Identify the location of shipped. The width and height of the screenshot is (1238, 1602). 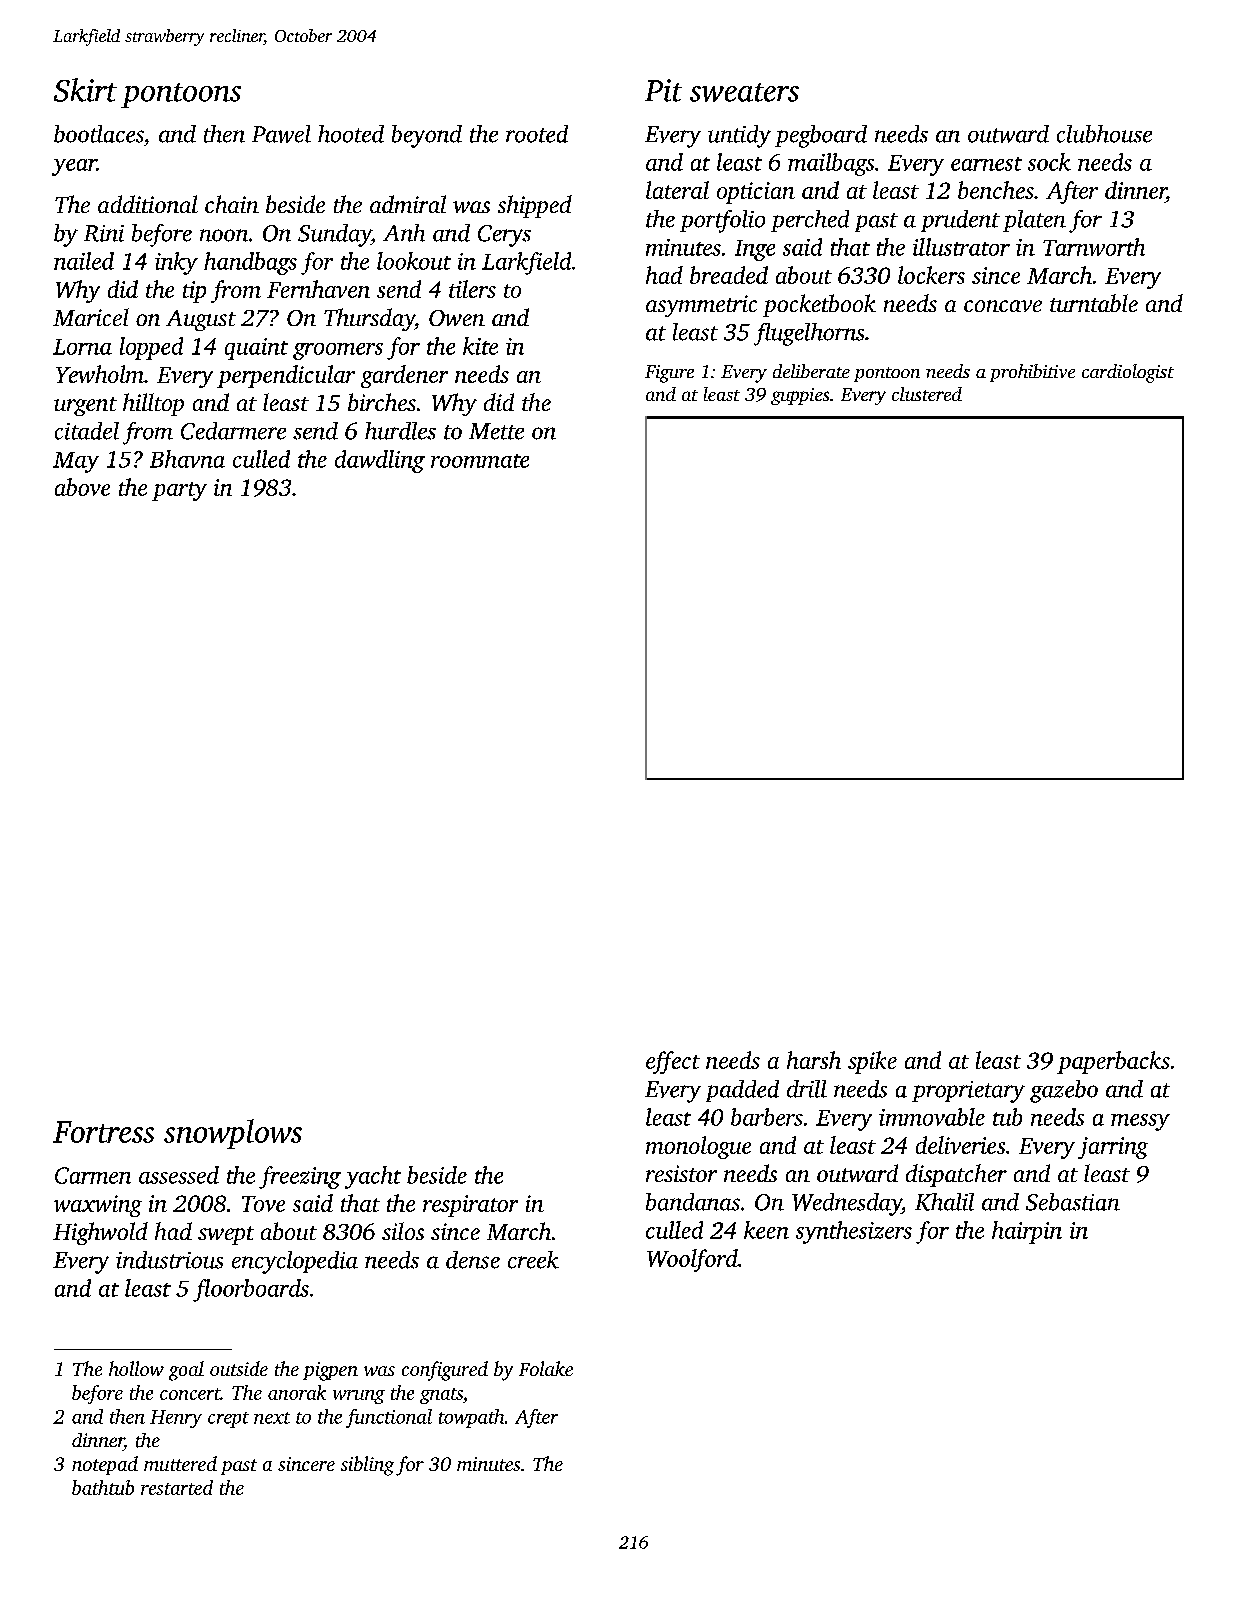
(535, 206).
